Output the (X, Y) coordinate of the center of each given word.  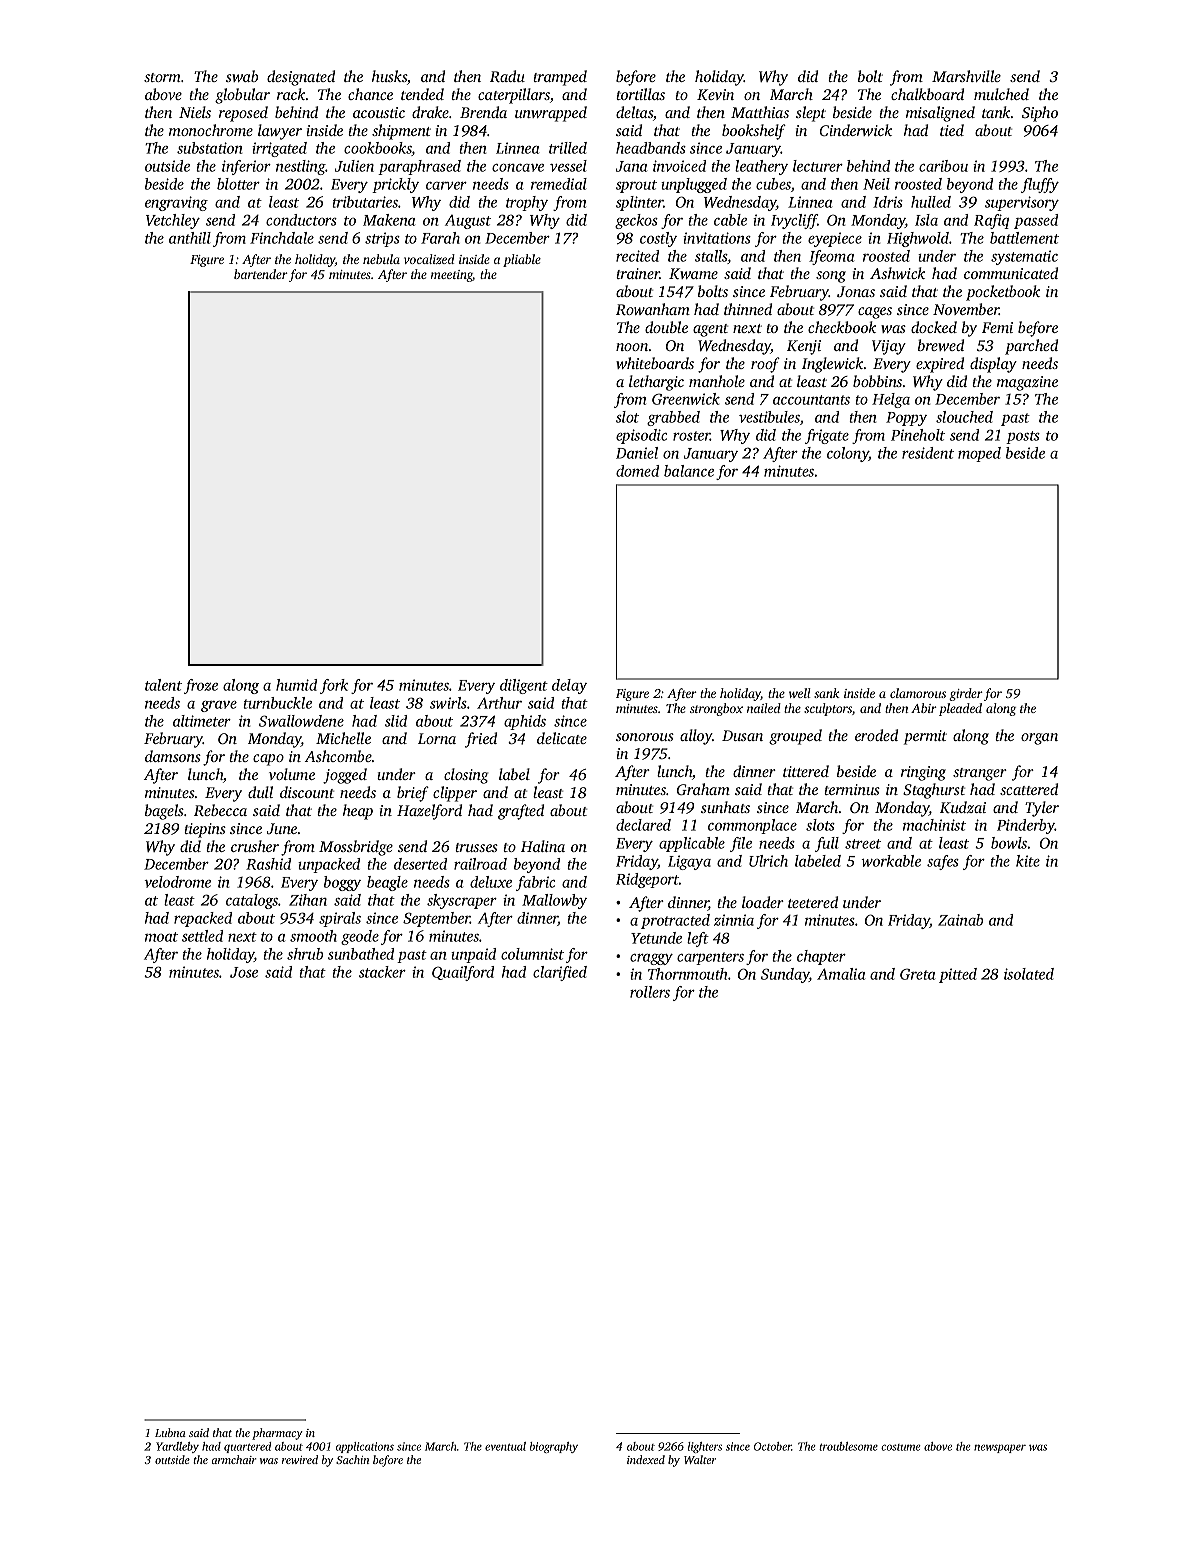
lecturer (818, 166)
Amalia (841, 974)
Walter (700, 1459)
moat (161, 937)
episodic (641, 436)
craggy (651, 959)
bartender (261, 274)
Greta (918, 974)
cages (875, 313)
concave (518, 168)
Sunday (785, 975)
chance (370, 94)
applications (365, 1447)
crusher (255, 846)
